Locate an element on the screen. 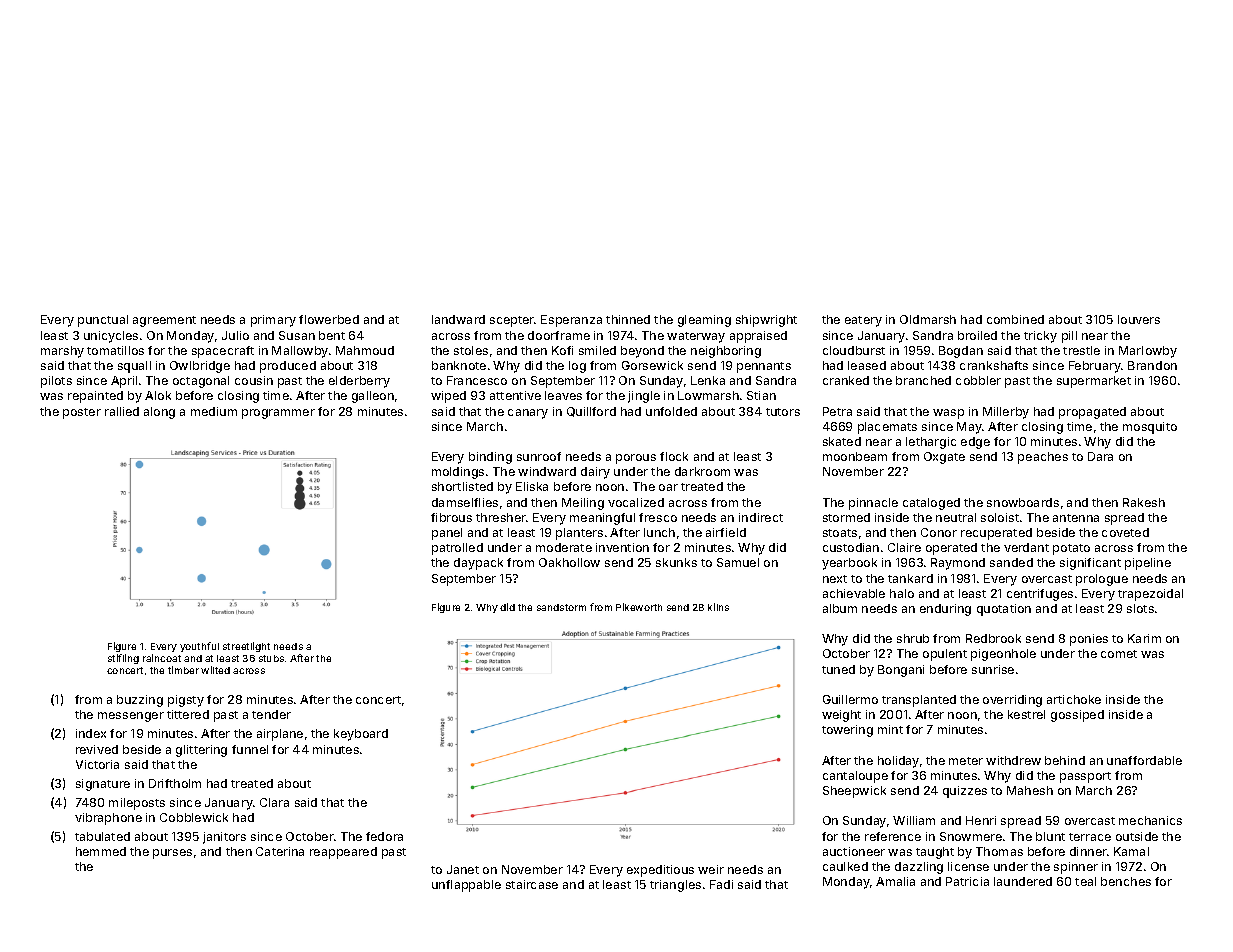 The image size is (1233, 952). enduring is located at coordinates (945, 610).
